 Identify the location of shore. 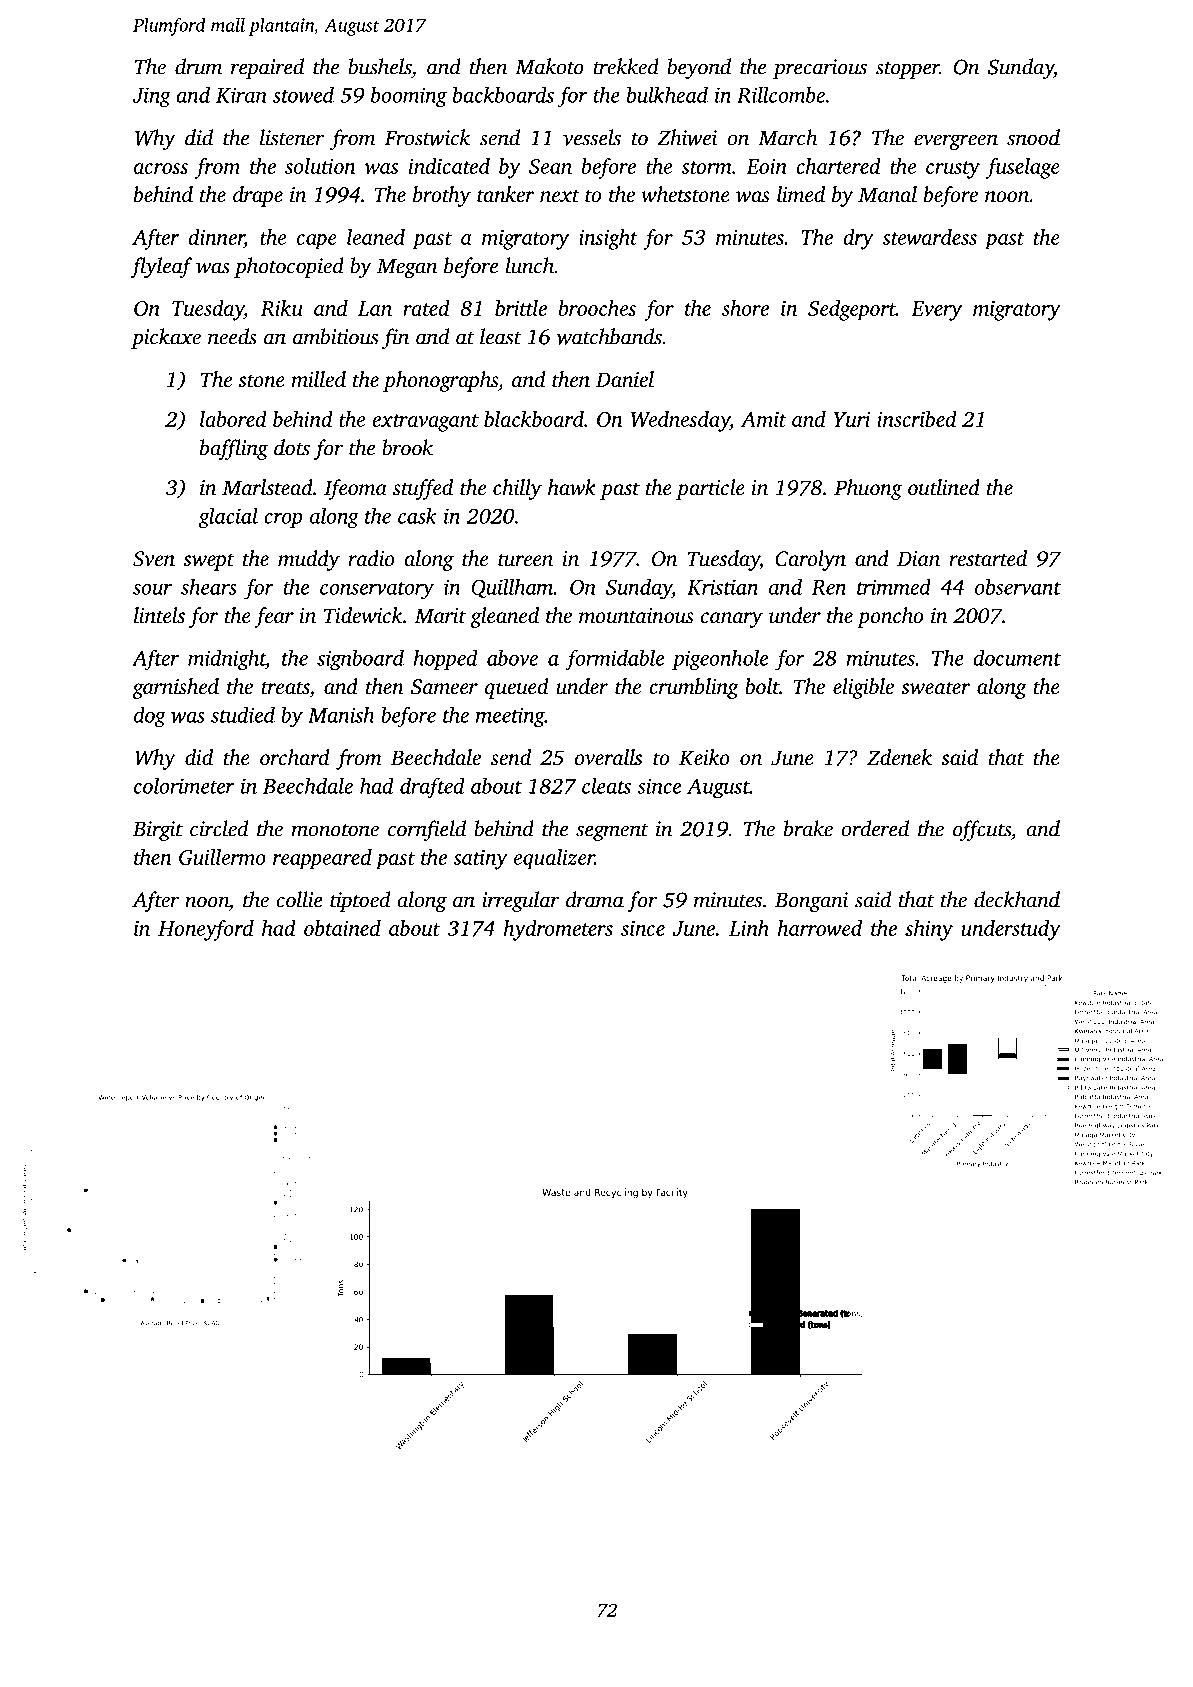
(745, 308).
